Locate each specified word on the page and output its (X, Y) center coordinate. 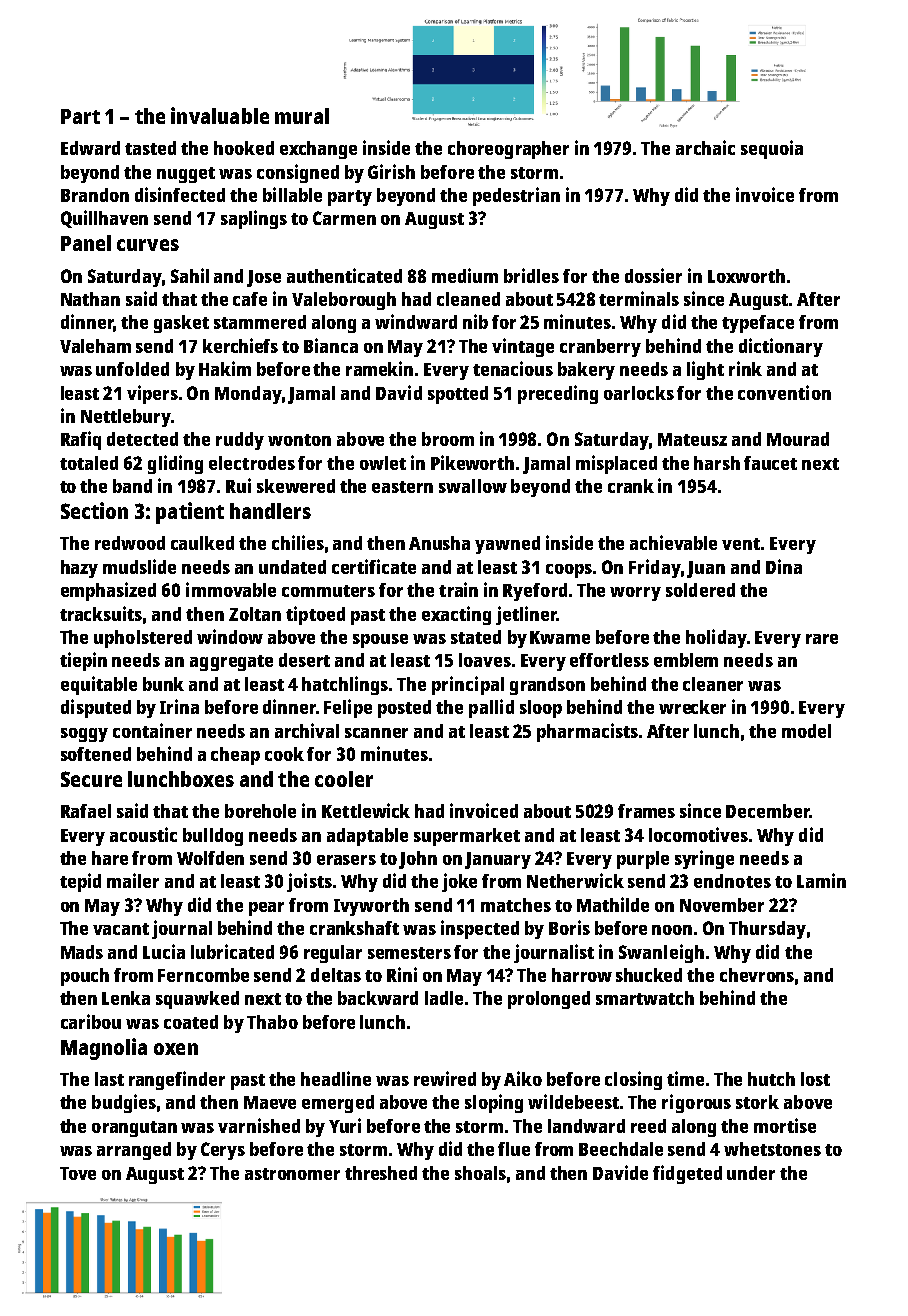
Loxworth (746, 276)
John (418, 860)
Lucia (164, 951)
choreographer (508, 150)
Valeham (95, 346)
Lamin (821, 880)
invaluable (220, 115)
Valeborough (344, 301)
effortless (609, 660)
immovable (231, 589)
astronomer (292, 1174)
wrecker (692, 707)
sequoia (772, 149)
